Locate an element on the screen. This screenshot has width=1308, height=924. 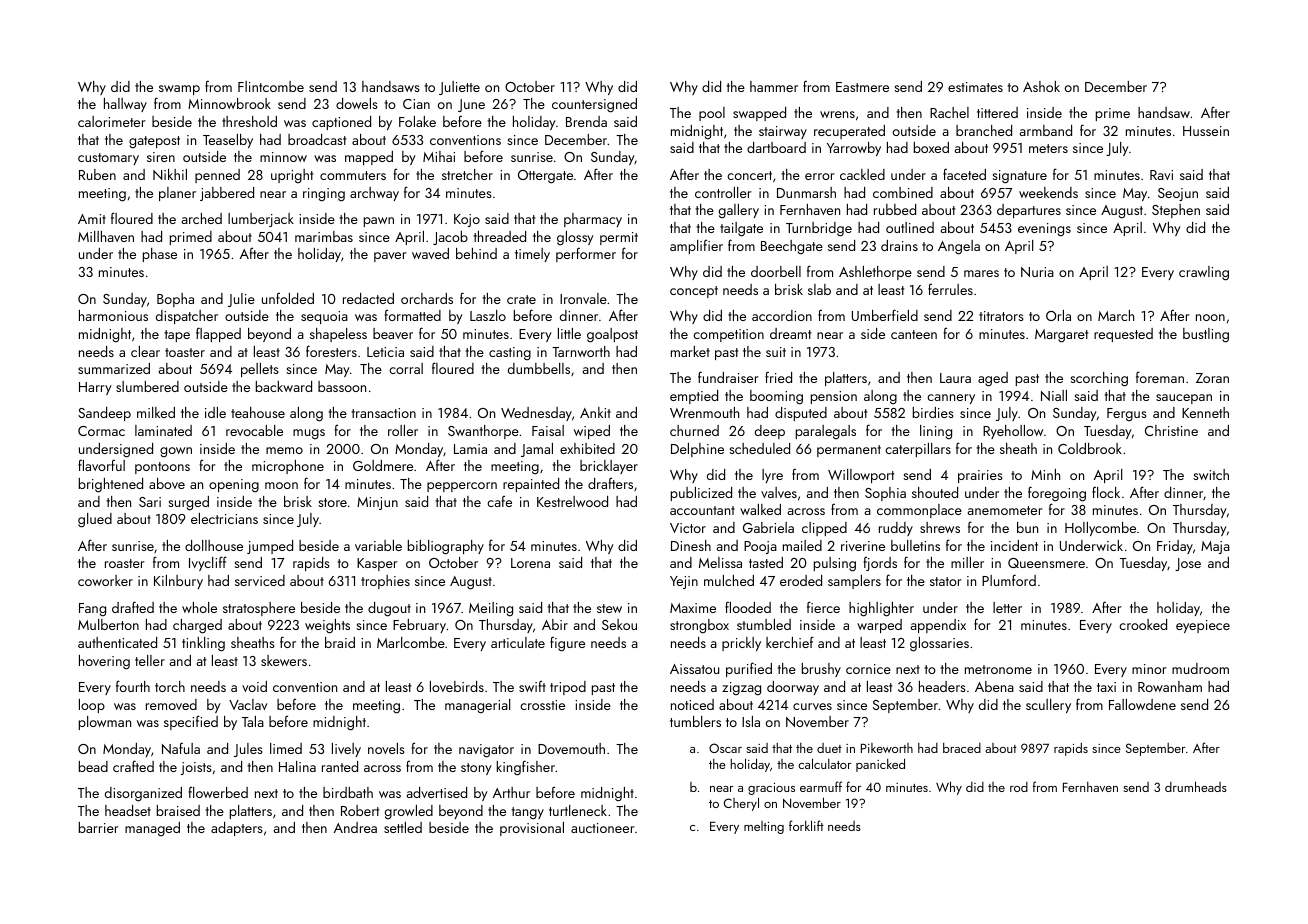
mapped is located at coordinates (369, 158).
